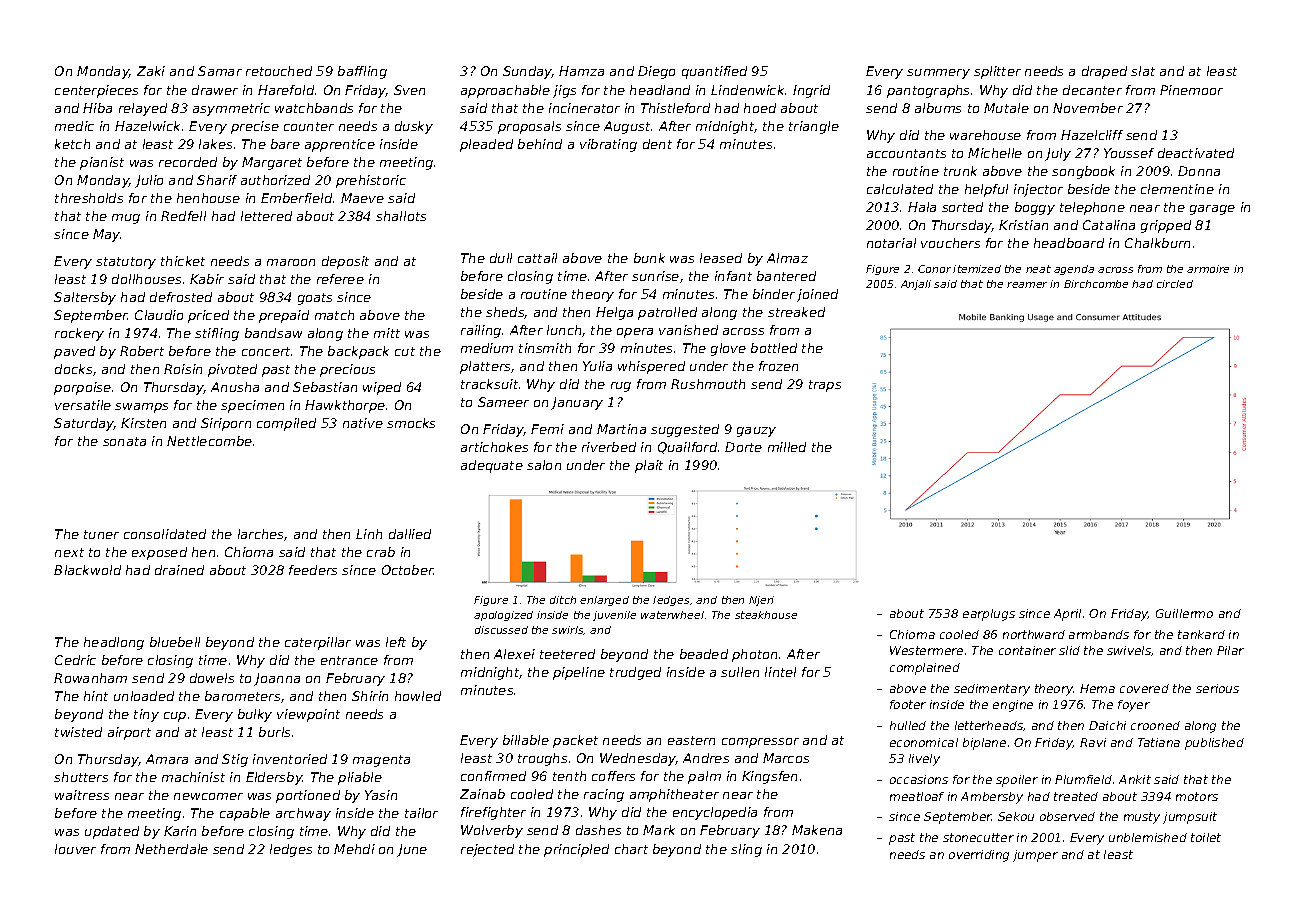 The image size is (1308, 924). What do you see at coordinates (303, 814) in the page?
I see `archway` at bounding box center [303, 814].
